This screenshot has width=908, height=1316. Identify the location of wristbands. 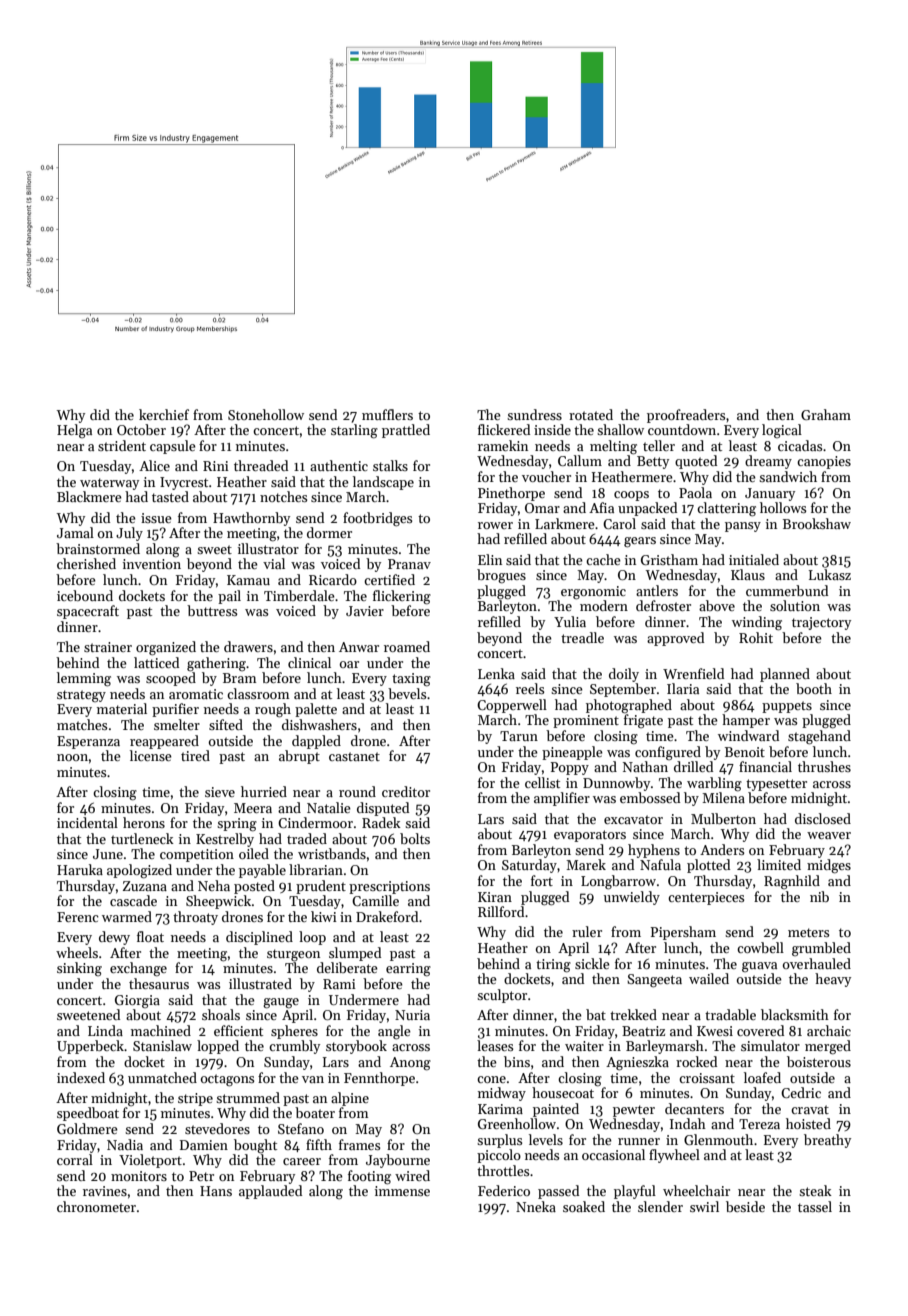
(332, 853).
